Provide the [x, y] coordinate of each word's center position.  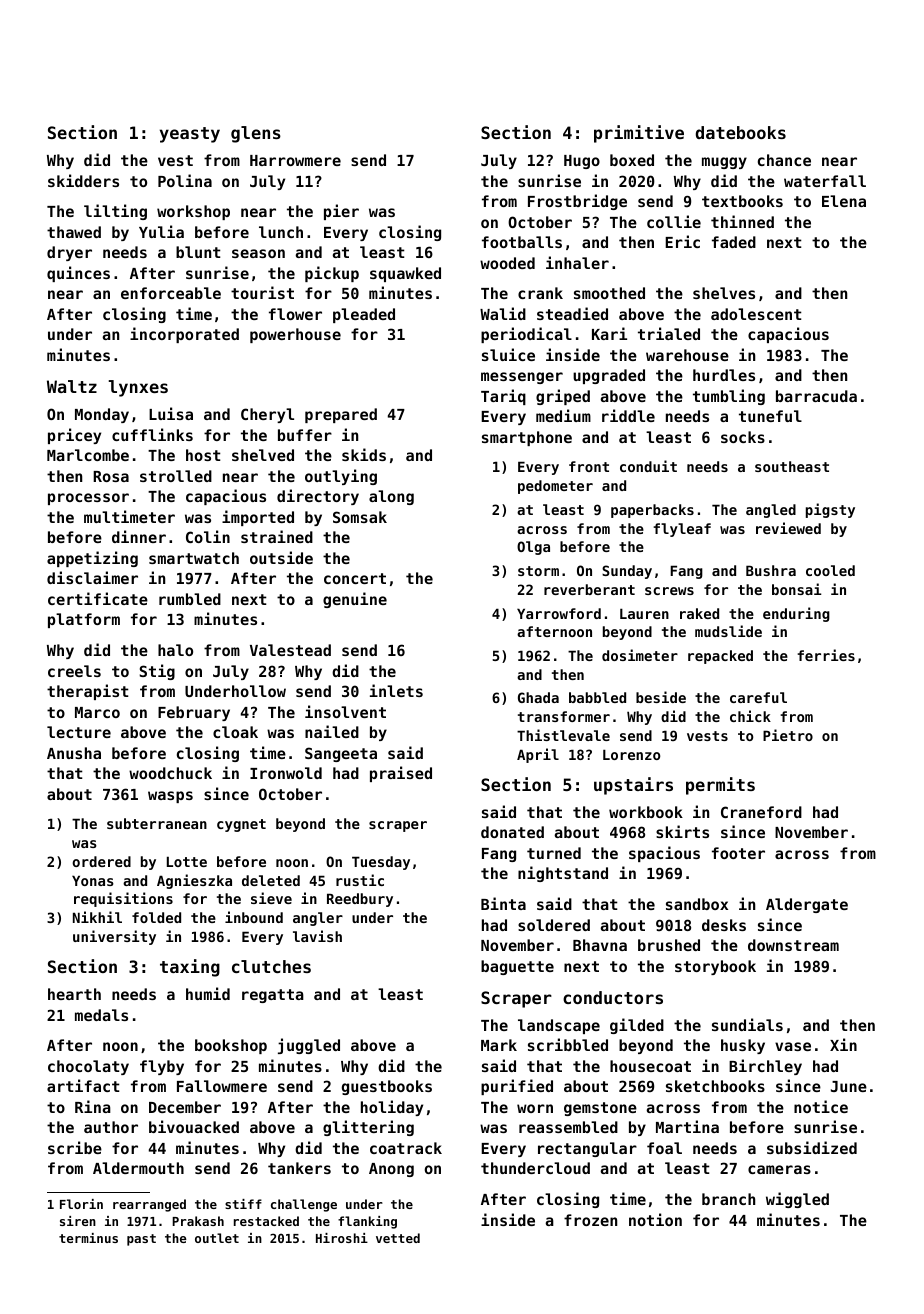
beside [661, 697]
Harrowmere [295, 160]
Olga [533, 548]
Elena [844, 201]
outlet [217, 1238]
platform [84, 620]
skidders [83, 180]
